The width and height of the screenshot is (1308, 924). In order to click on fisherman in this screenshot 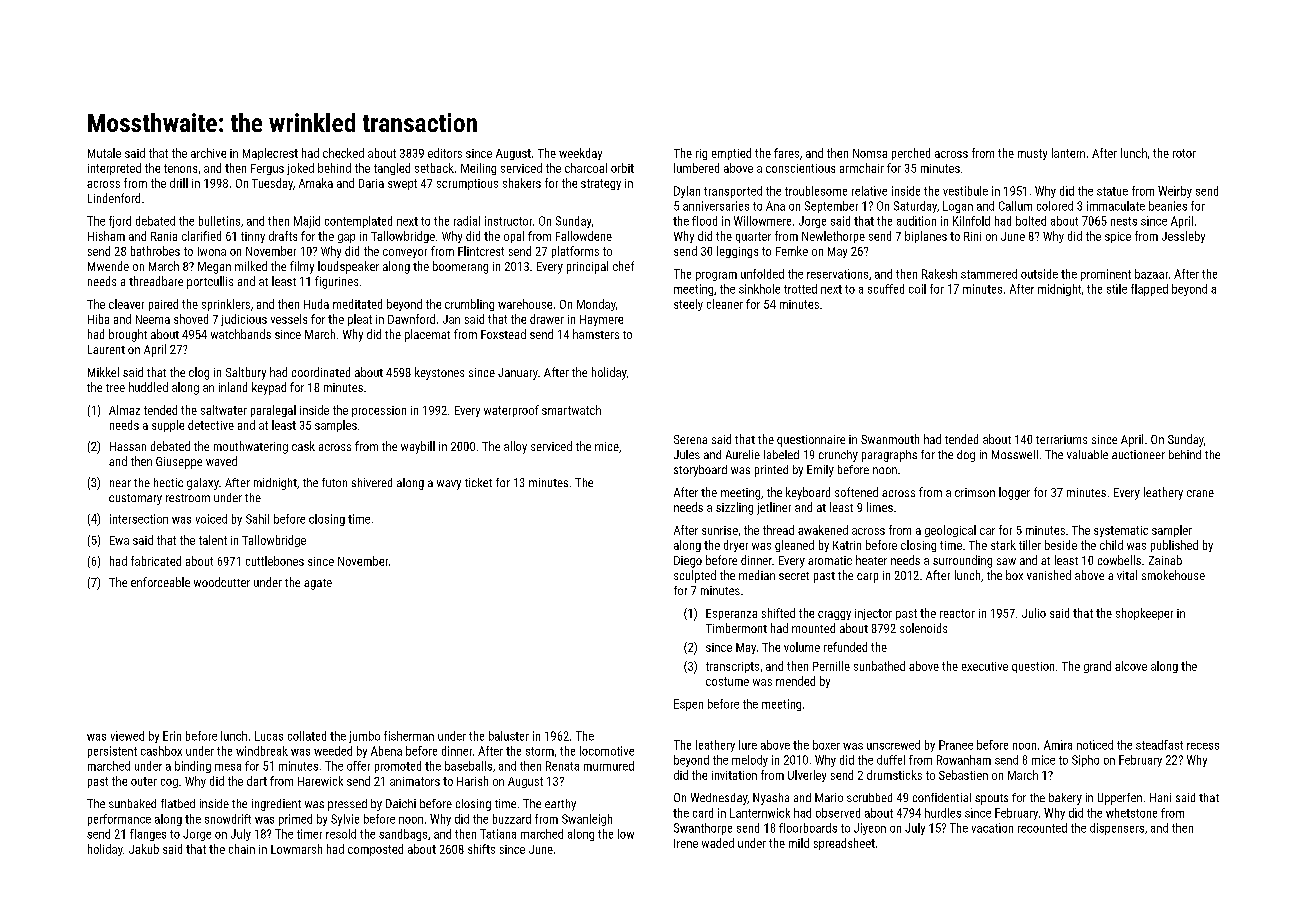, I will do `click(409, 736)`.
